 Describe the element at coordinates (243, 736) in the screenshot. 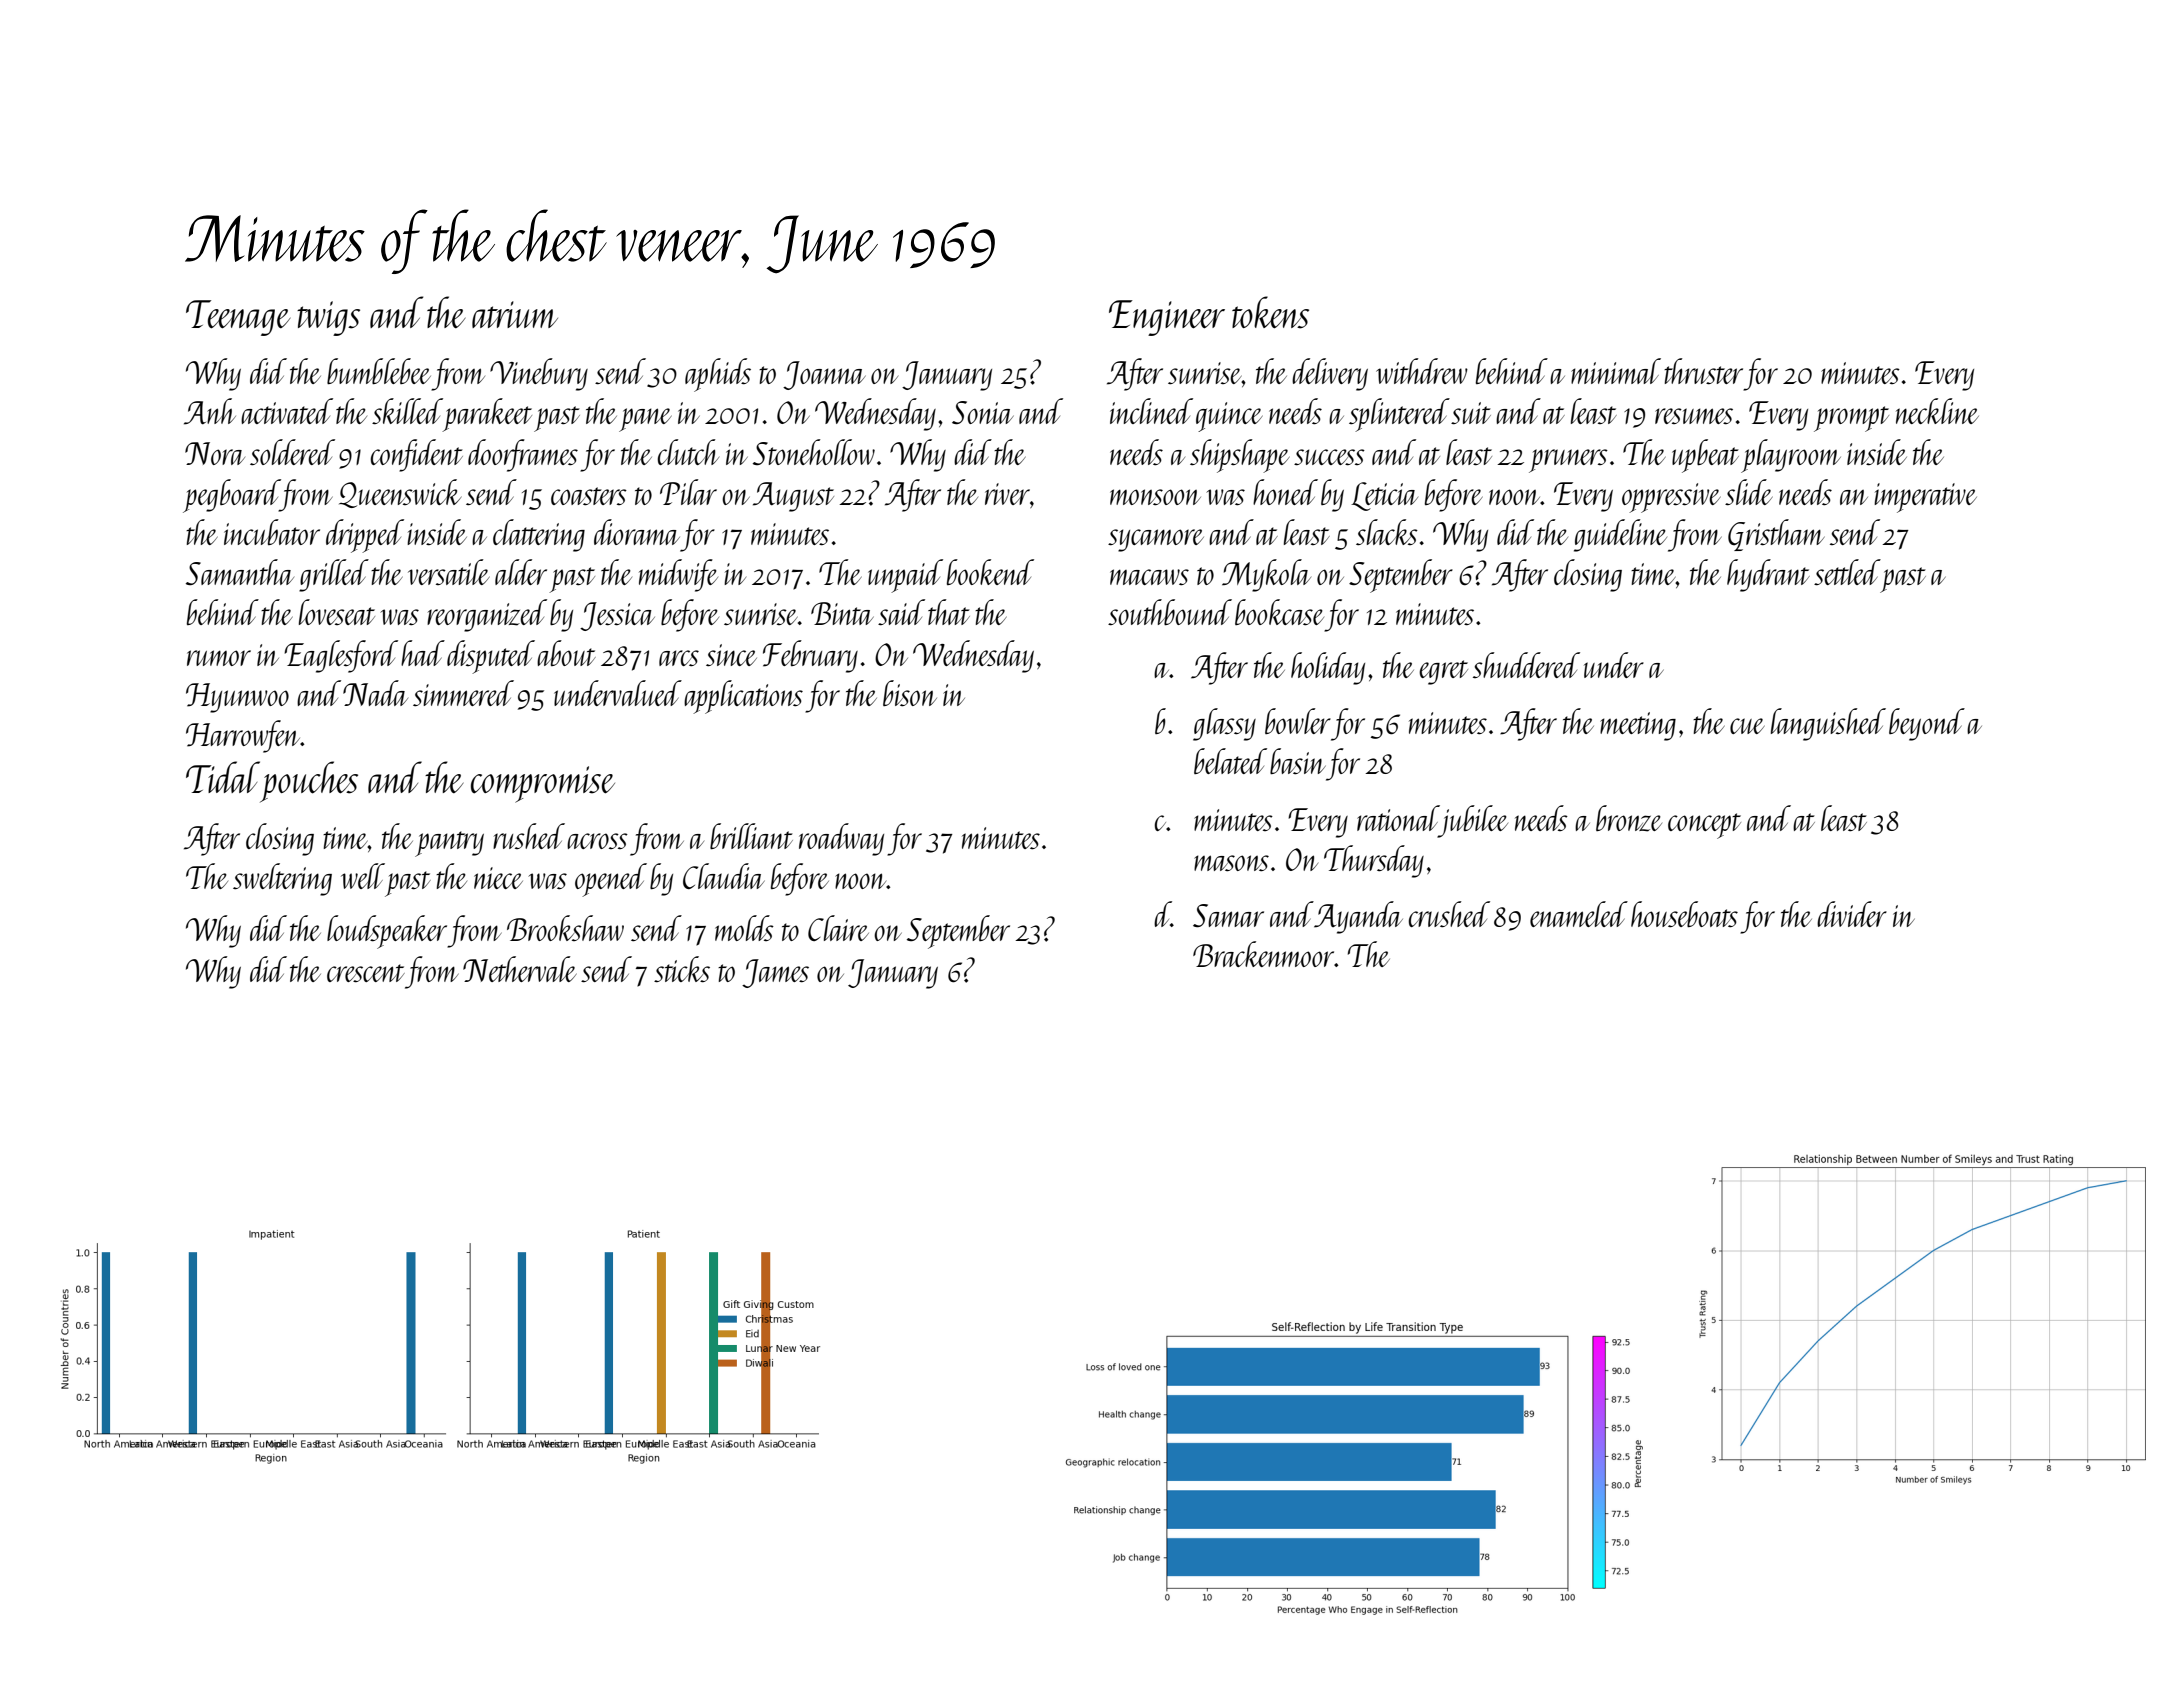

I see `Harrowfen` at that location.
